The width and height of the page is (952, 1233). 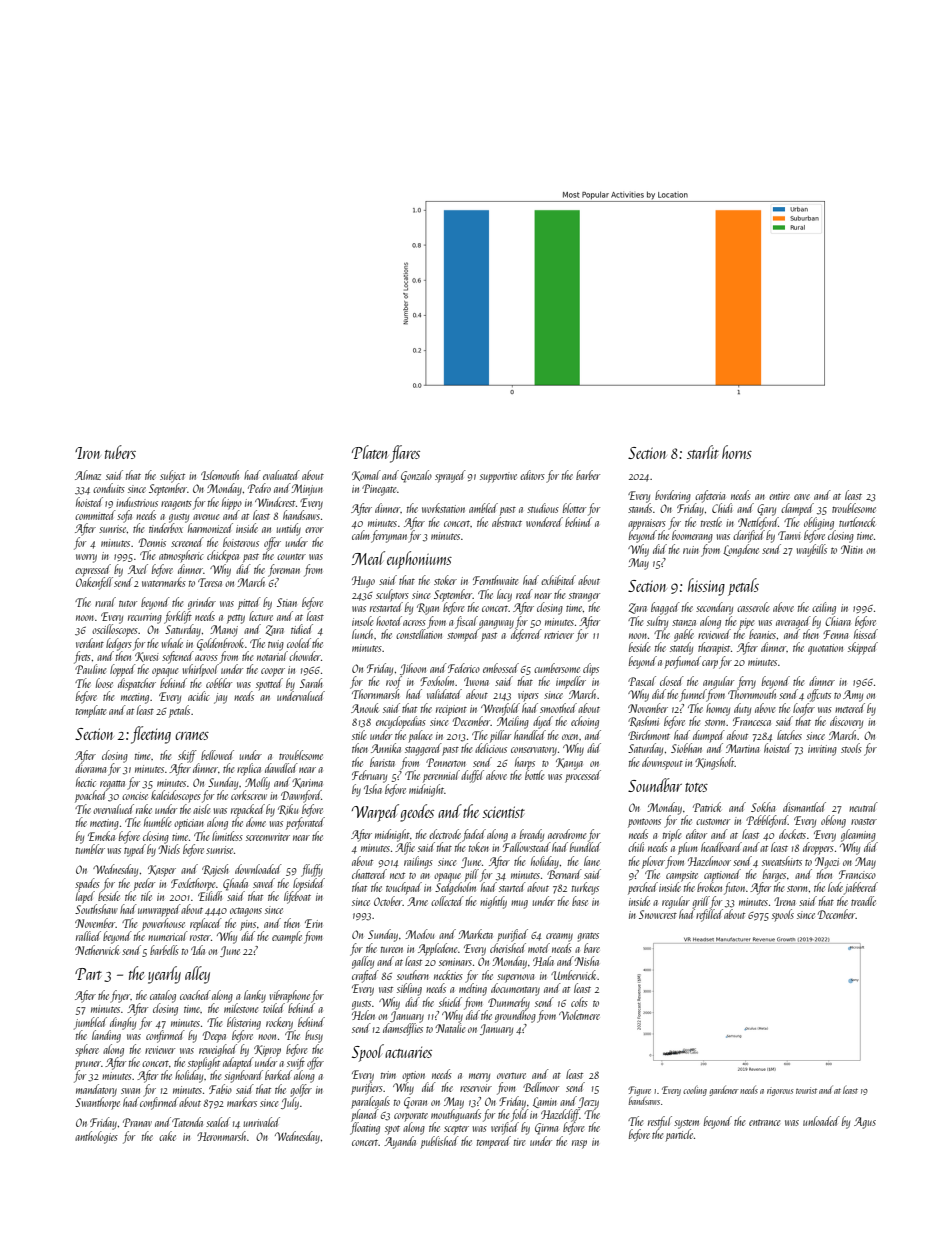 I want to click on Platen, so click(x=369, y=452).
